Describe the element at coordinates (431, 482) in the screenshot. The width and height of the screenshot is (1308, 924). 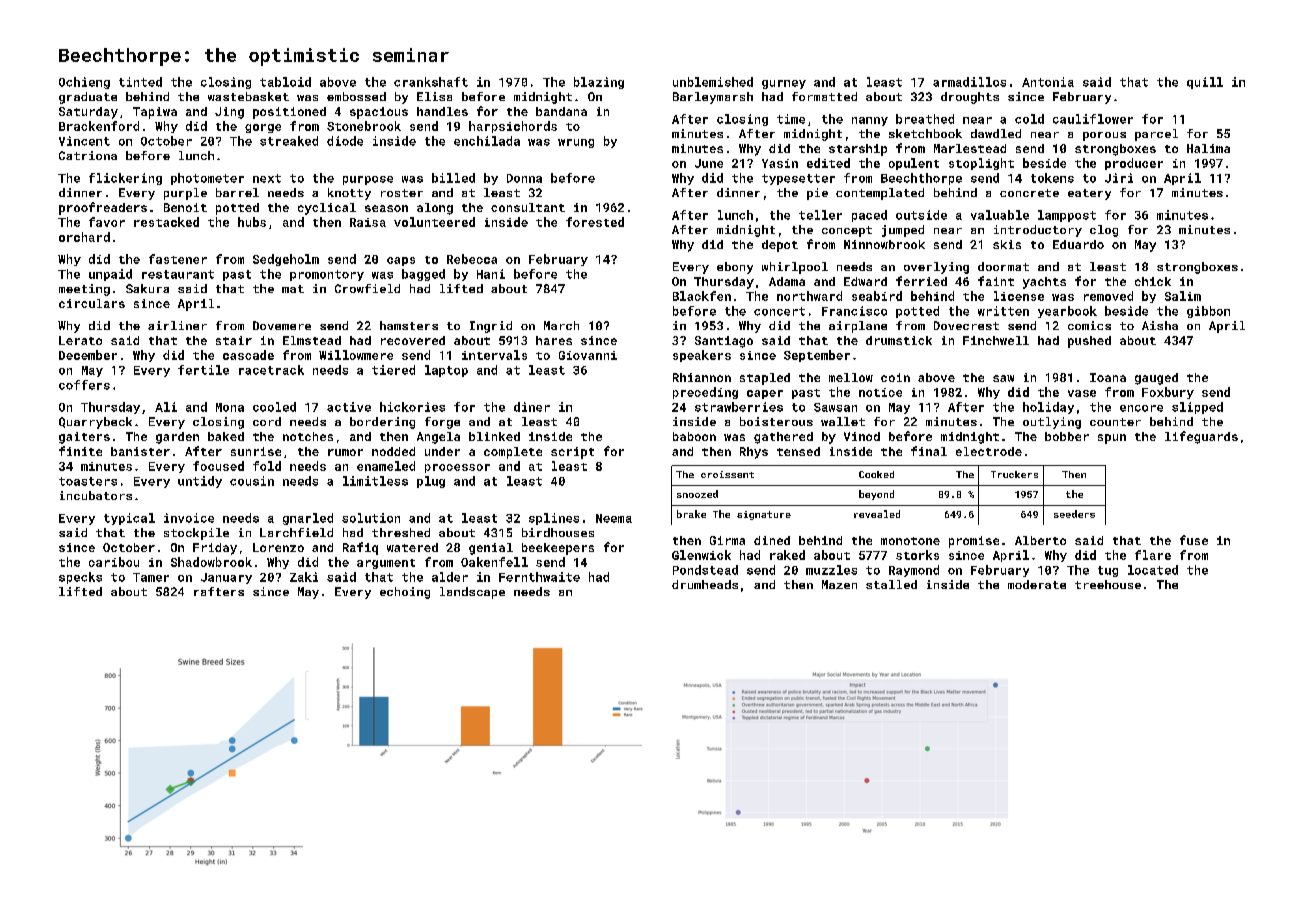
I see `plug` at that location.
